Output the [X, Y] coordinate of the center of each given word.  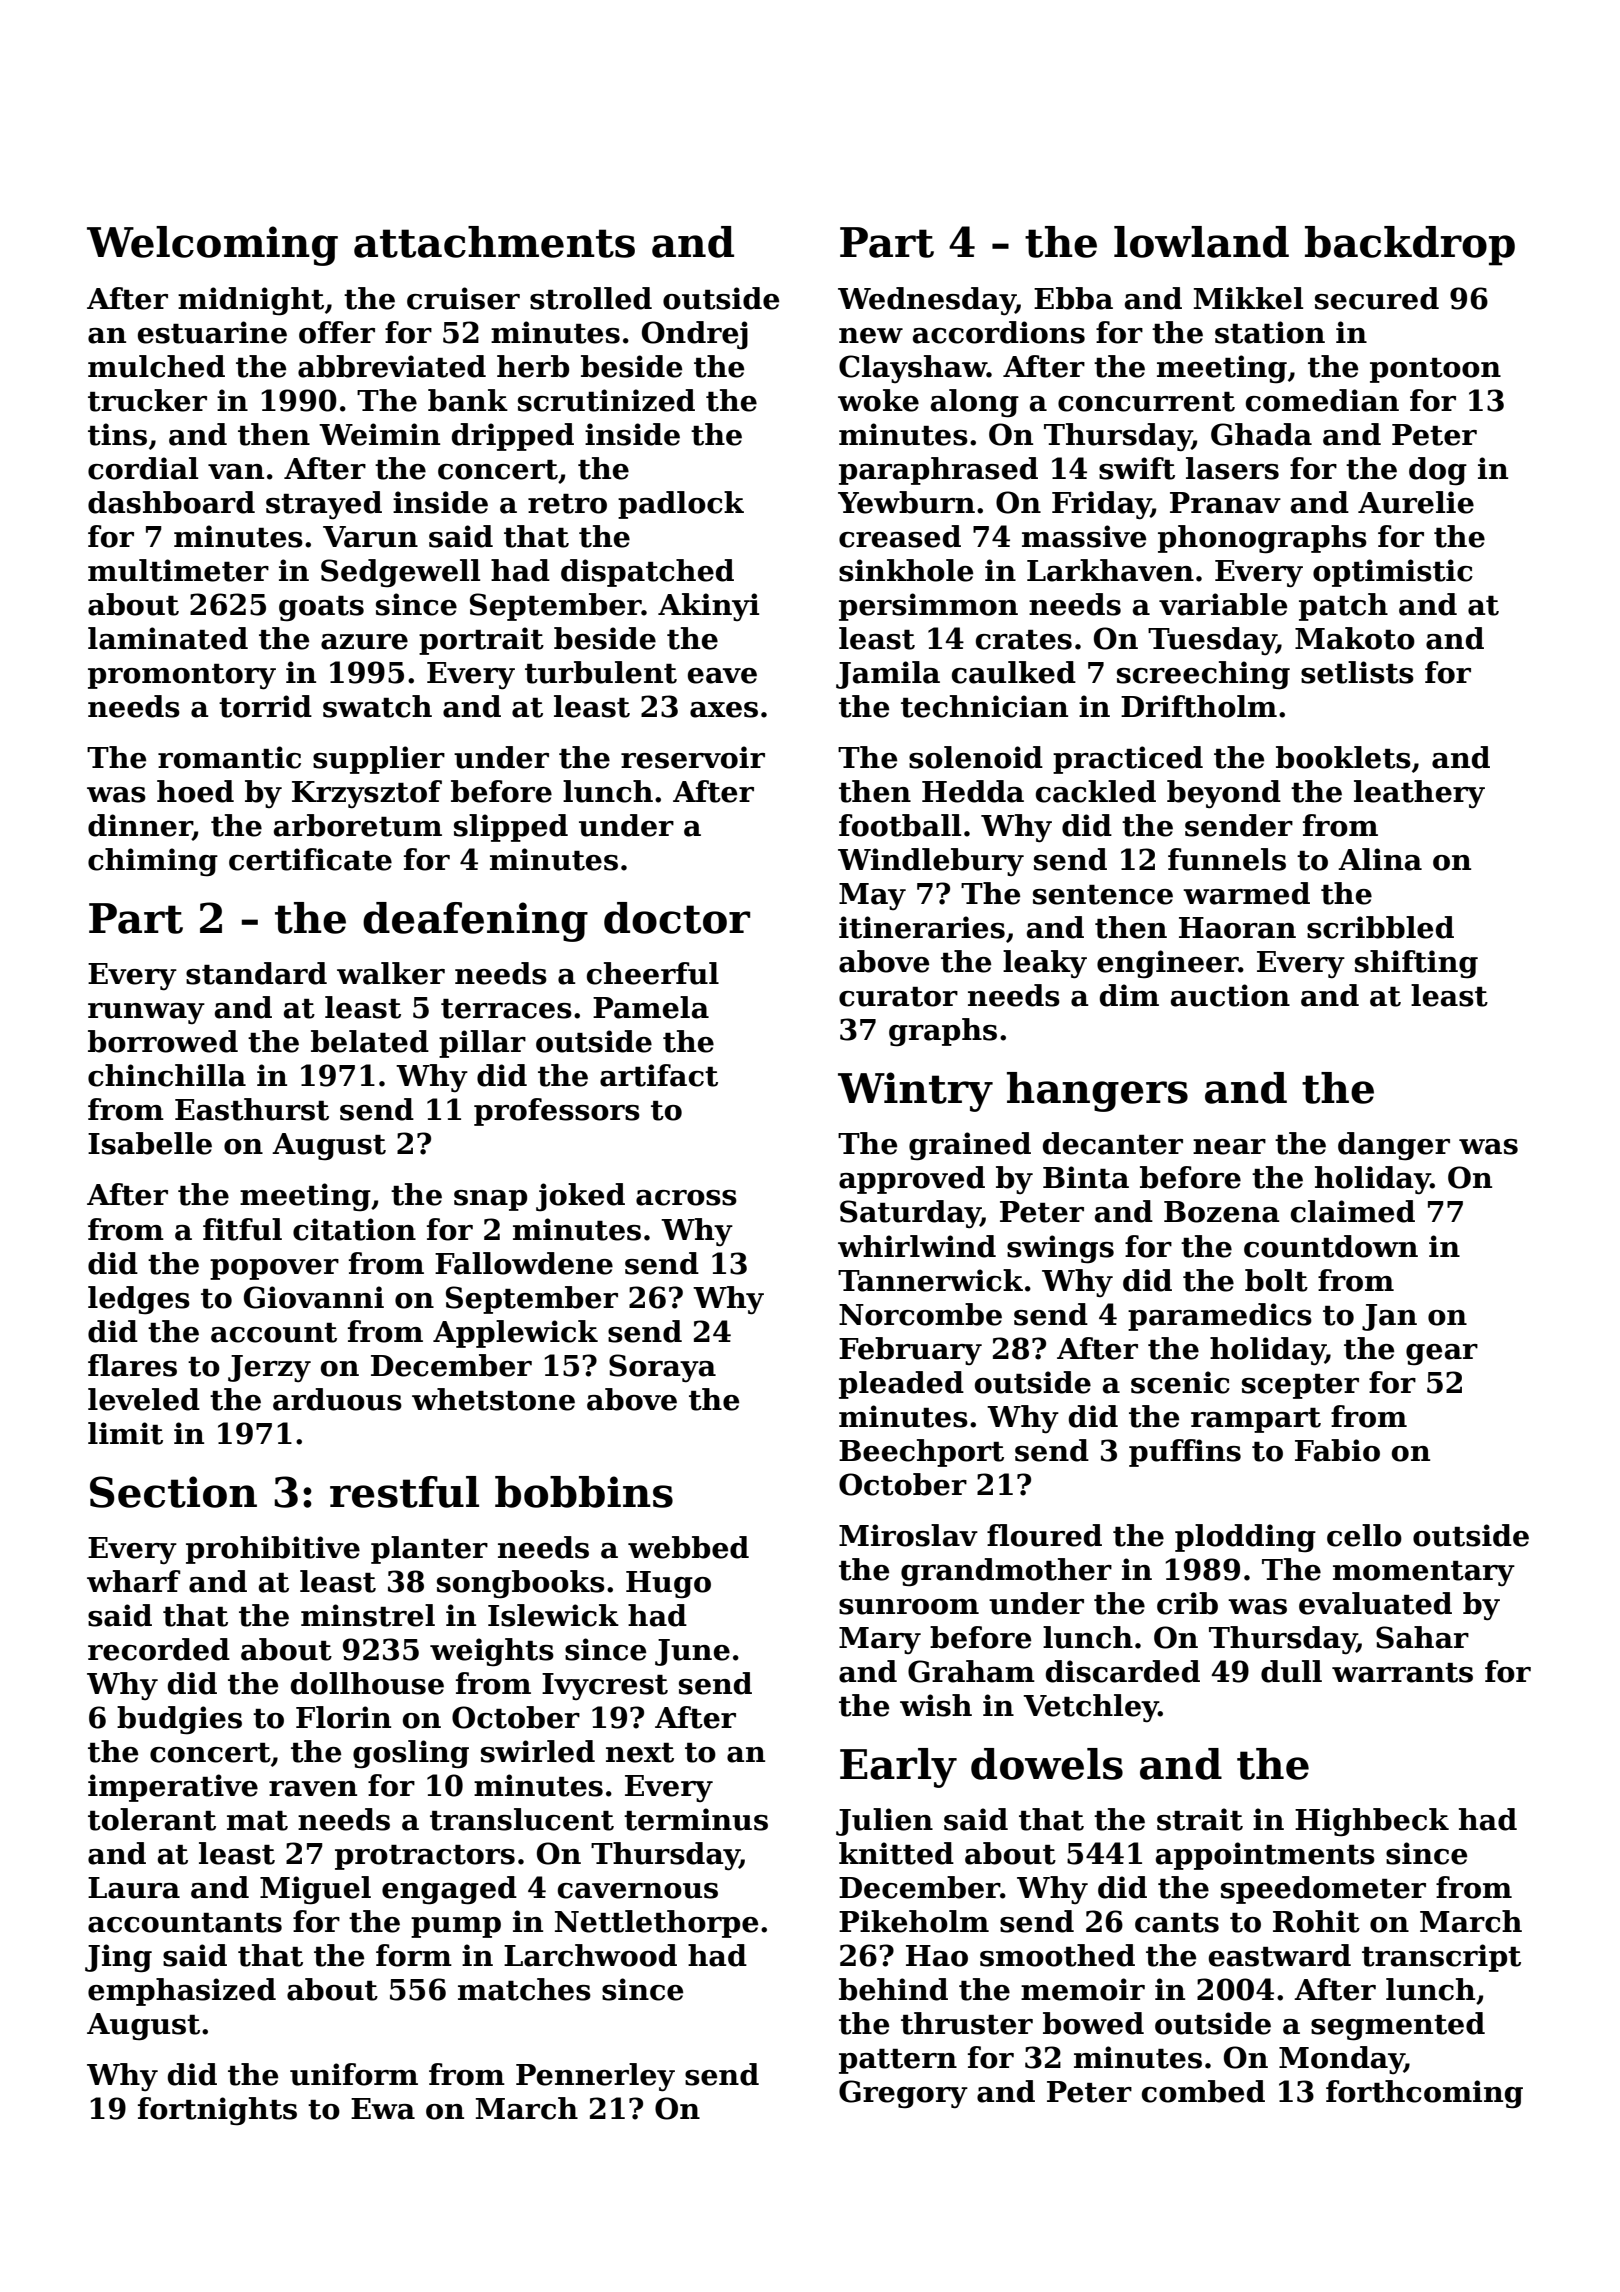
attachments [494, 242]
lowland [1201, 242]
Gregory [903, 2094]
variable [1223, 604]
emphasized [182, 1992]
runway [146, 1014]
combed [1203, 2091]
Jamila [888, 675]
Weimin [379, 434]
